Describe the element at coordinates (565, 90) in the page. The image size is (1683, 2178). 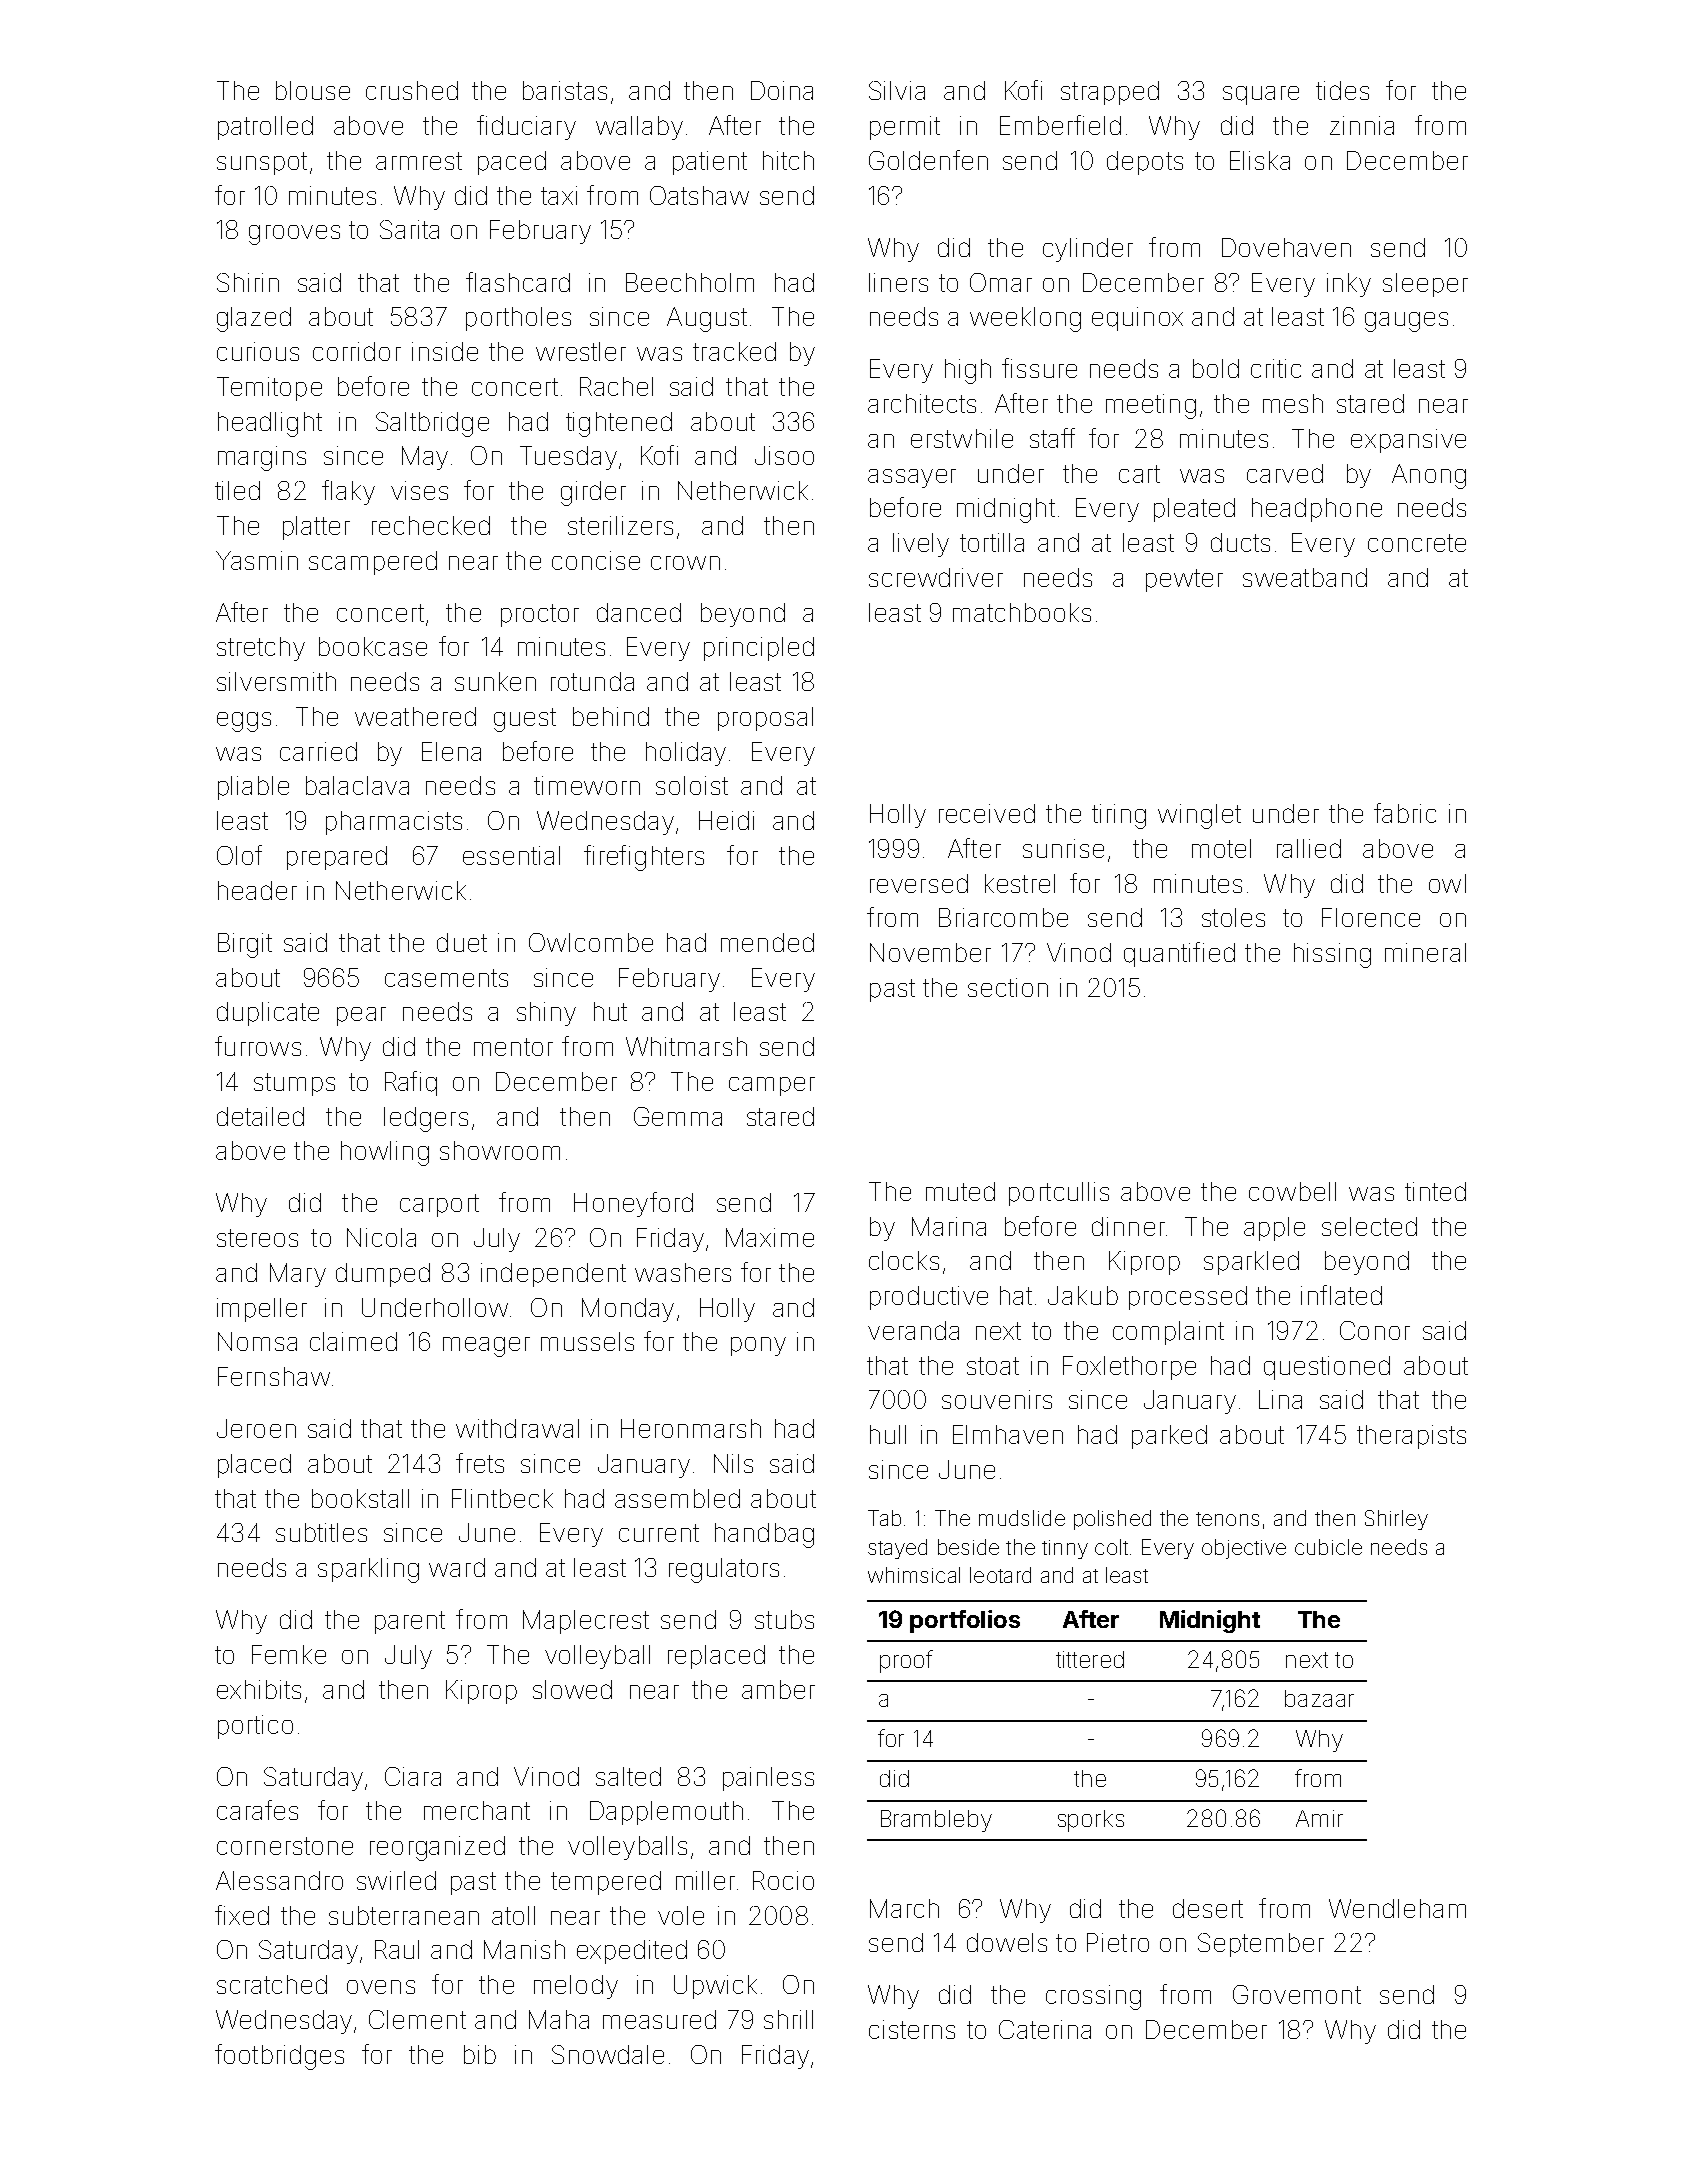
I see `baristas` at that location.
